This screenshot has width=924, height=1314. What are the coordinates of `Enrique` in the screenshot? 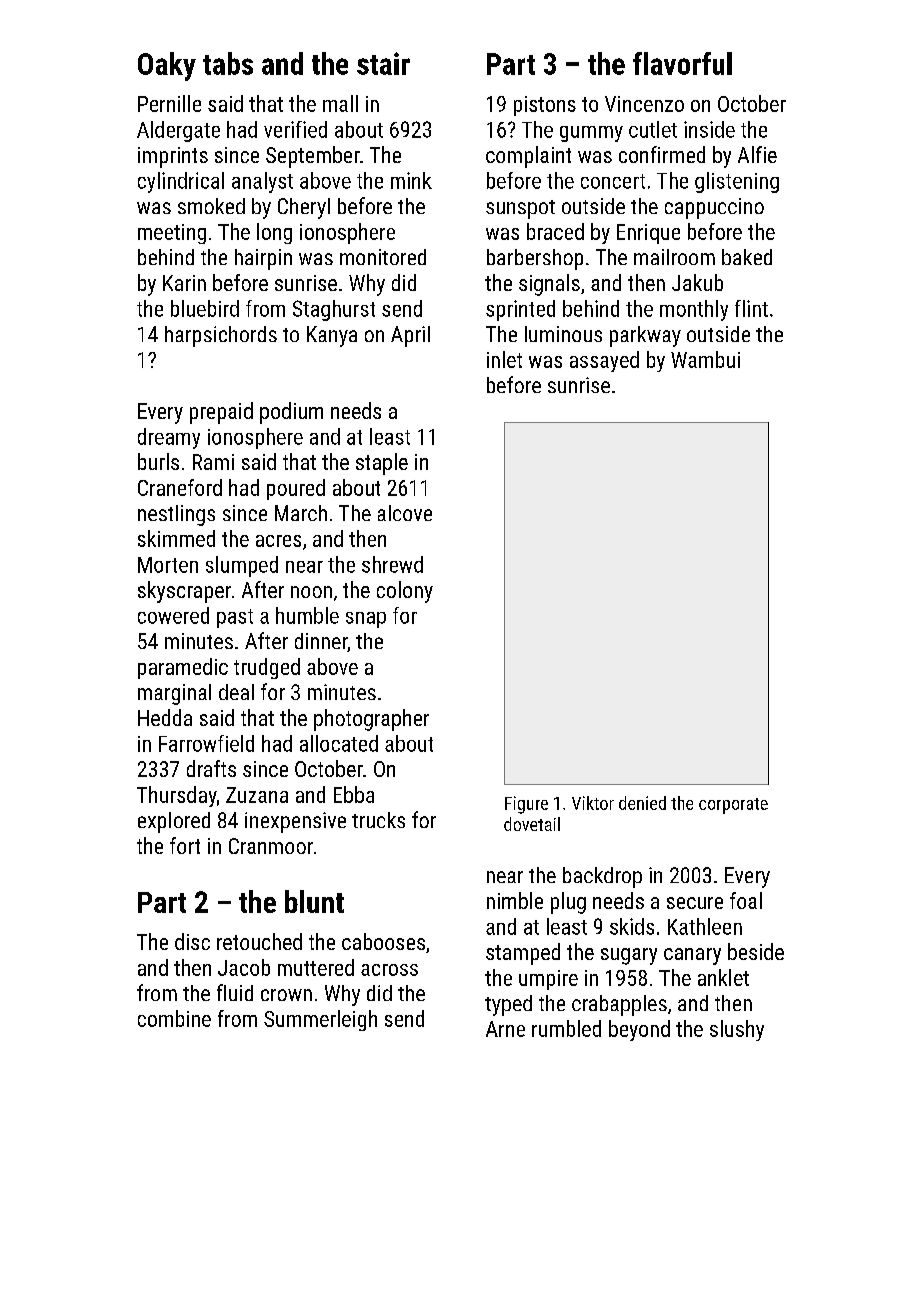 It's located at (648, 234).
